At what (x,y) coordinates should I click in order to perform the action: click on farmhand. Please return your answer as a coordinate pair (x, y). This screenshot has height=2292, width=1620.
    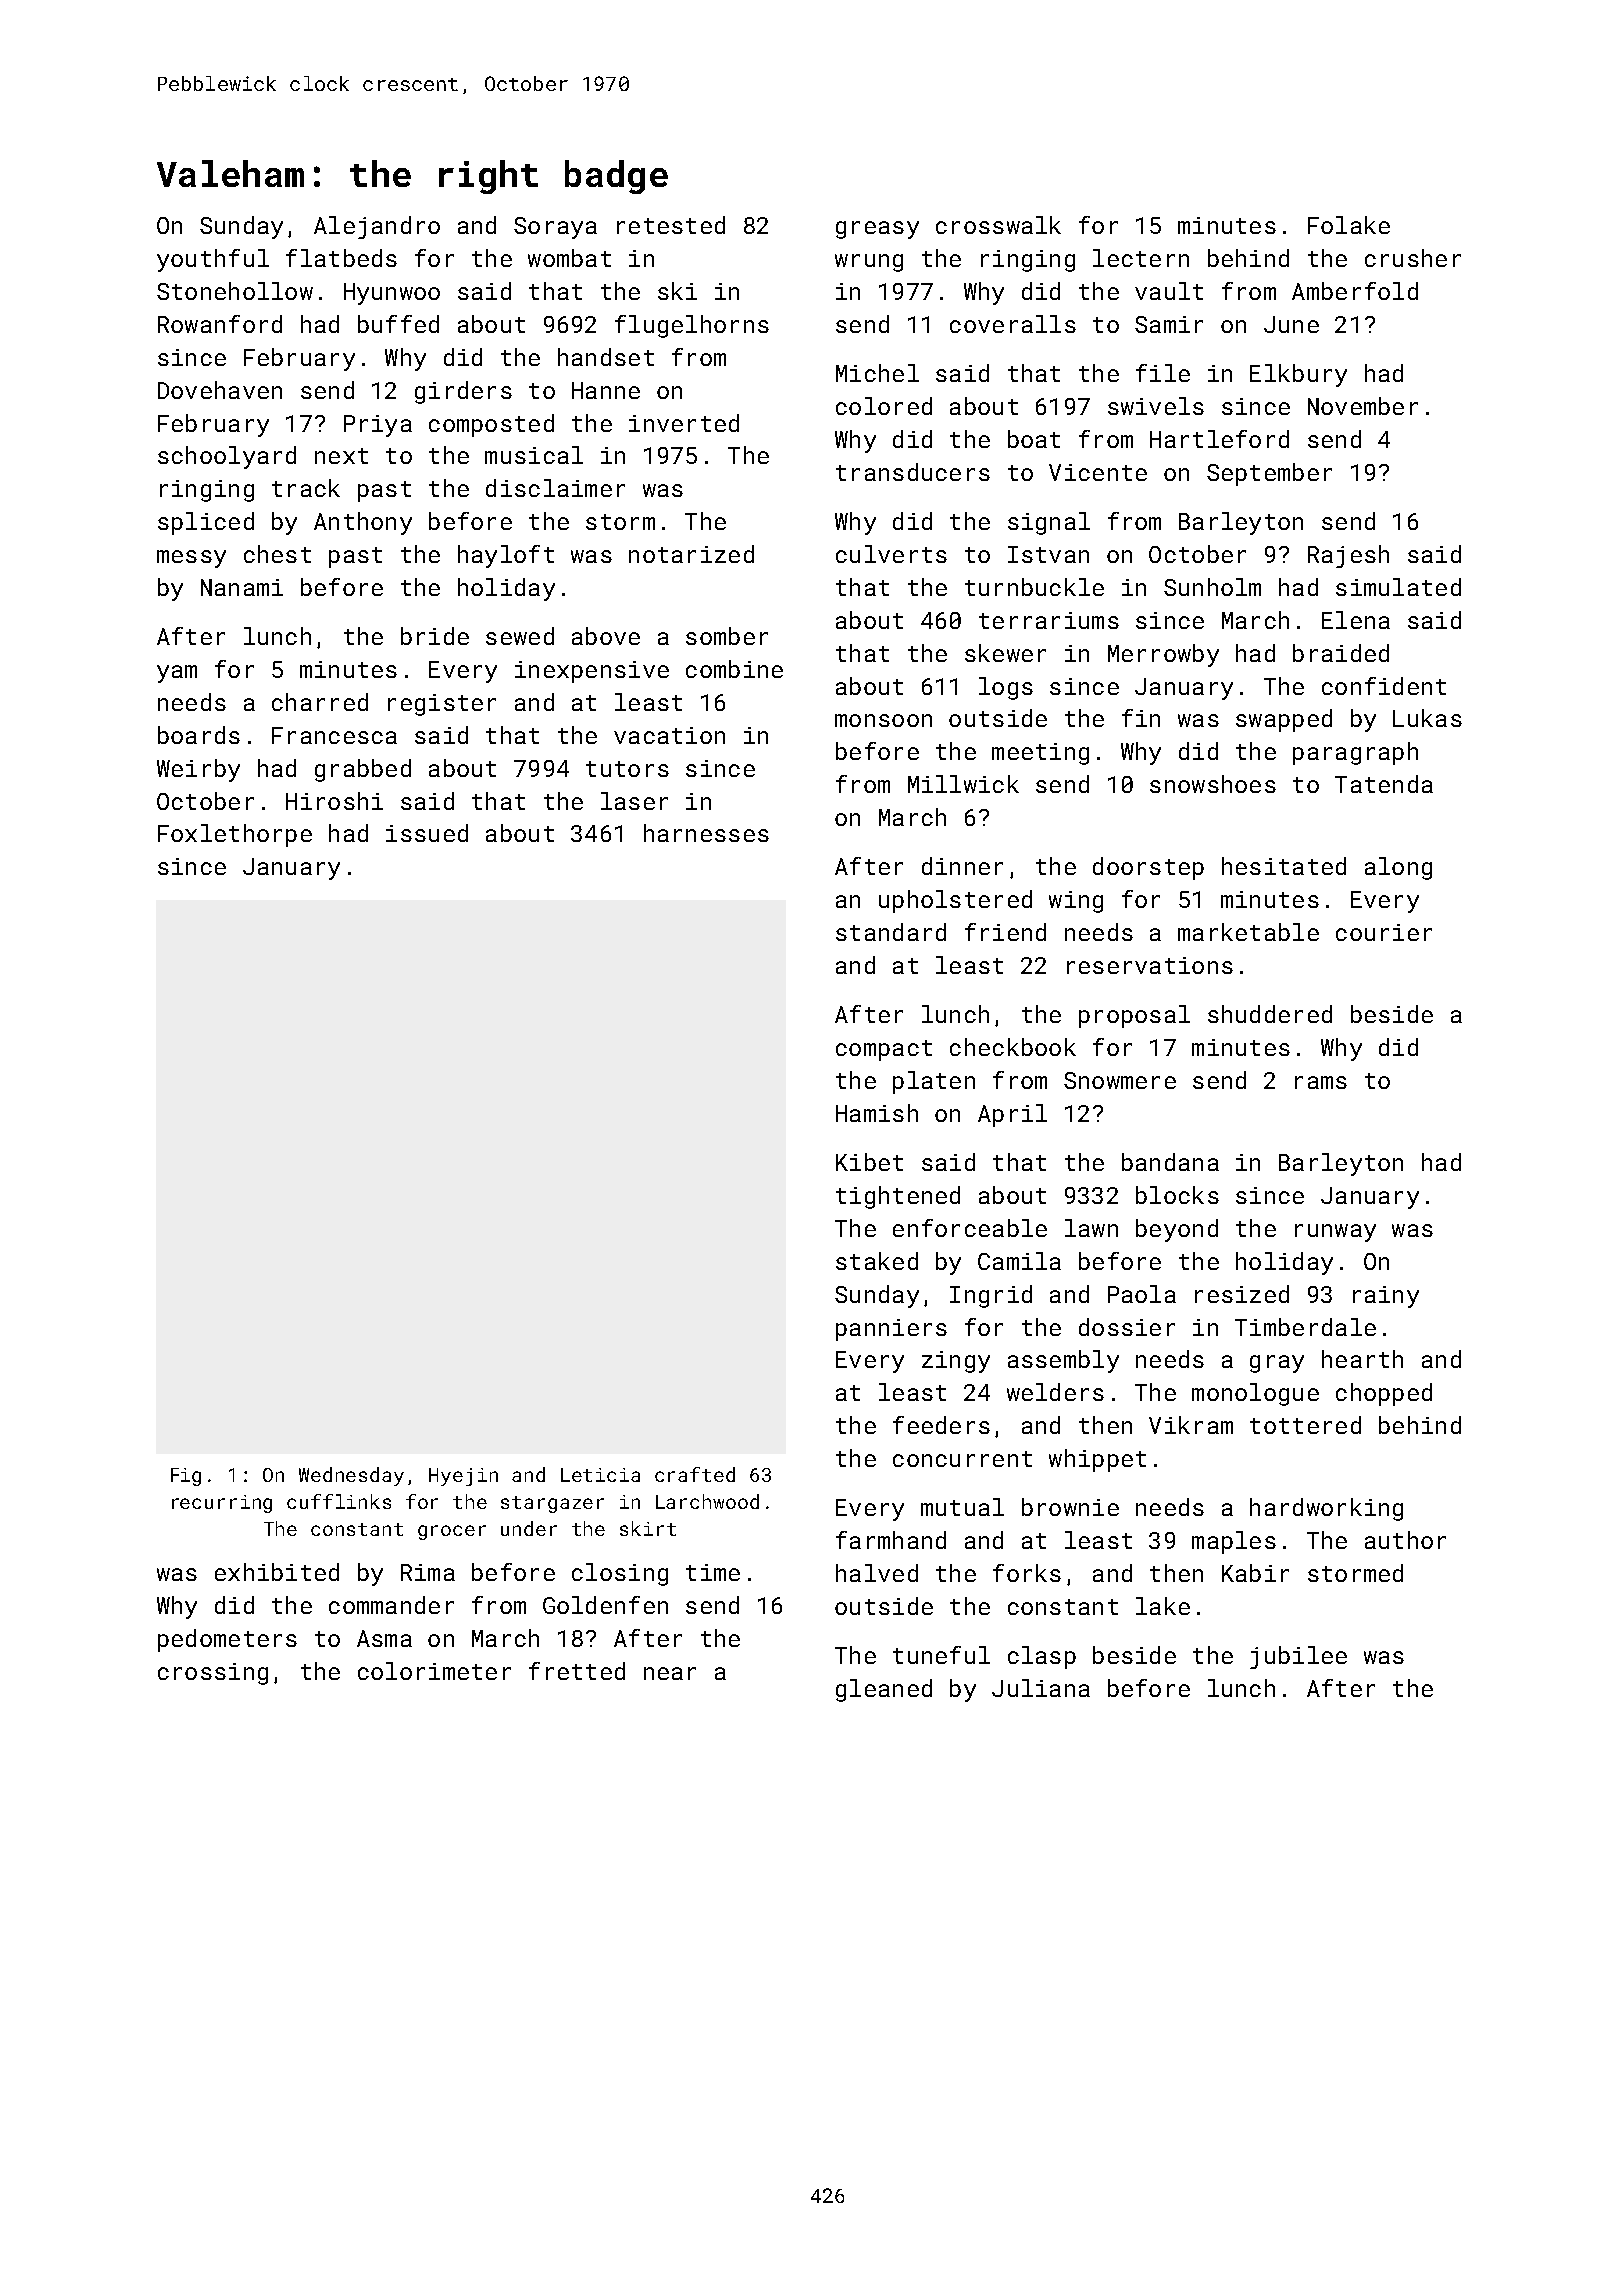
    Looking at the image, I should click on (891, 1540).
